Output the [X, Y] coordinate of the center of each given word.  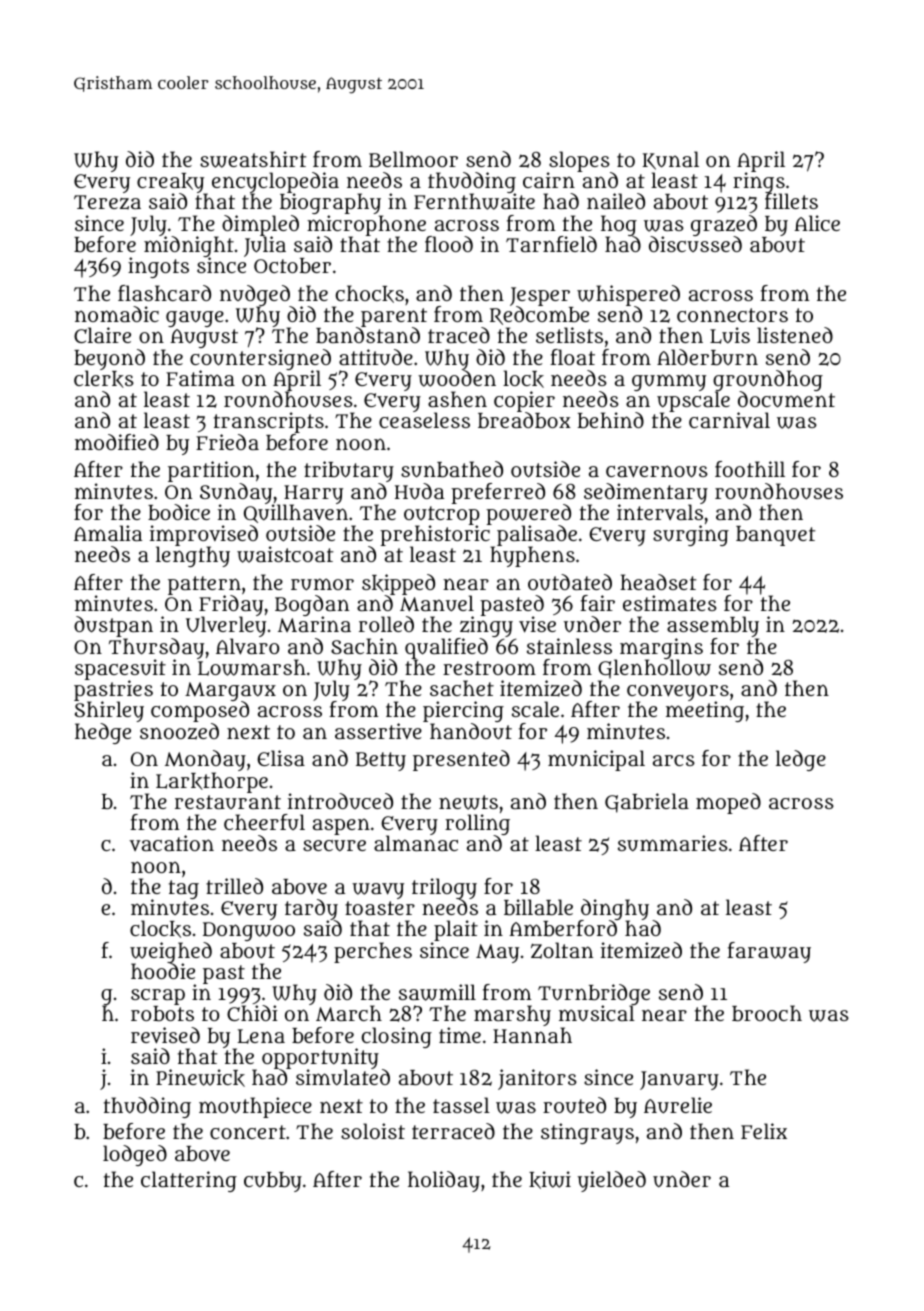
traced [459, 335]
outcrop [442, 516]
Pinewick [200, 1078]
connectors [732, 315]
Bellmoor [413, 159]
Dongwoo [249, 931]
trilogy [444, 889]
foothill [750, 469]
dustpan [113, 626]
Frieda [227, 442]
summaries [673, 843]
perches [373, 952]
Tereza [107, 202]
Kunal [670, 160]
